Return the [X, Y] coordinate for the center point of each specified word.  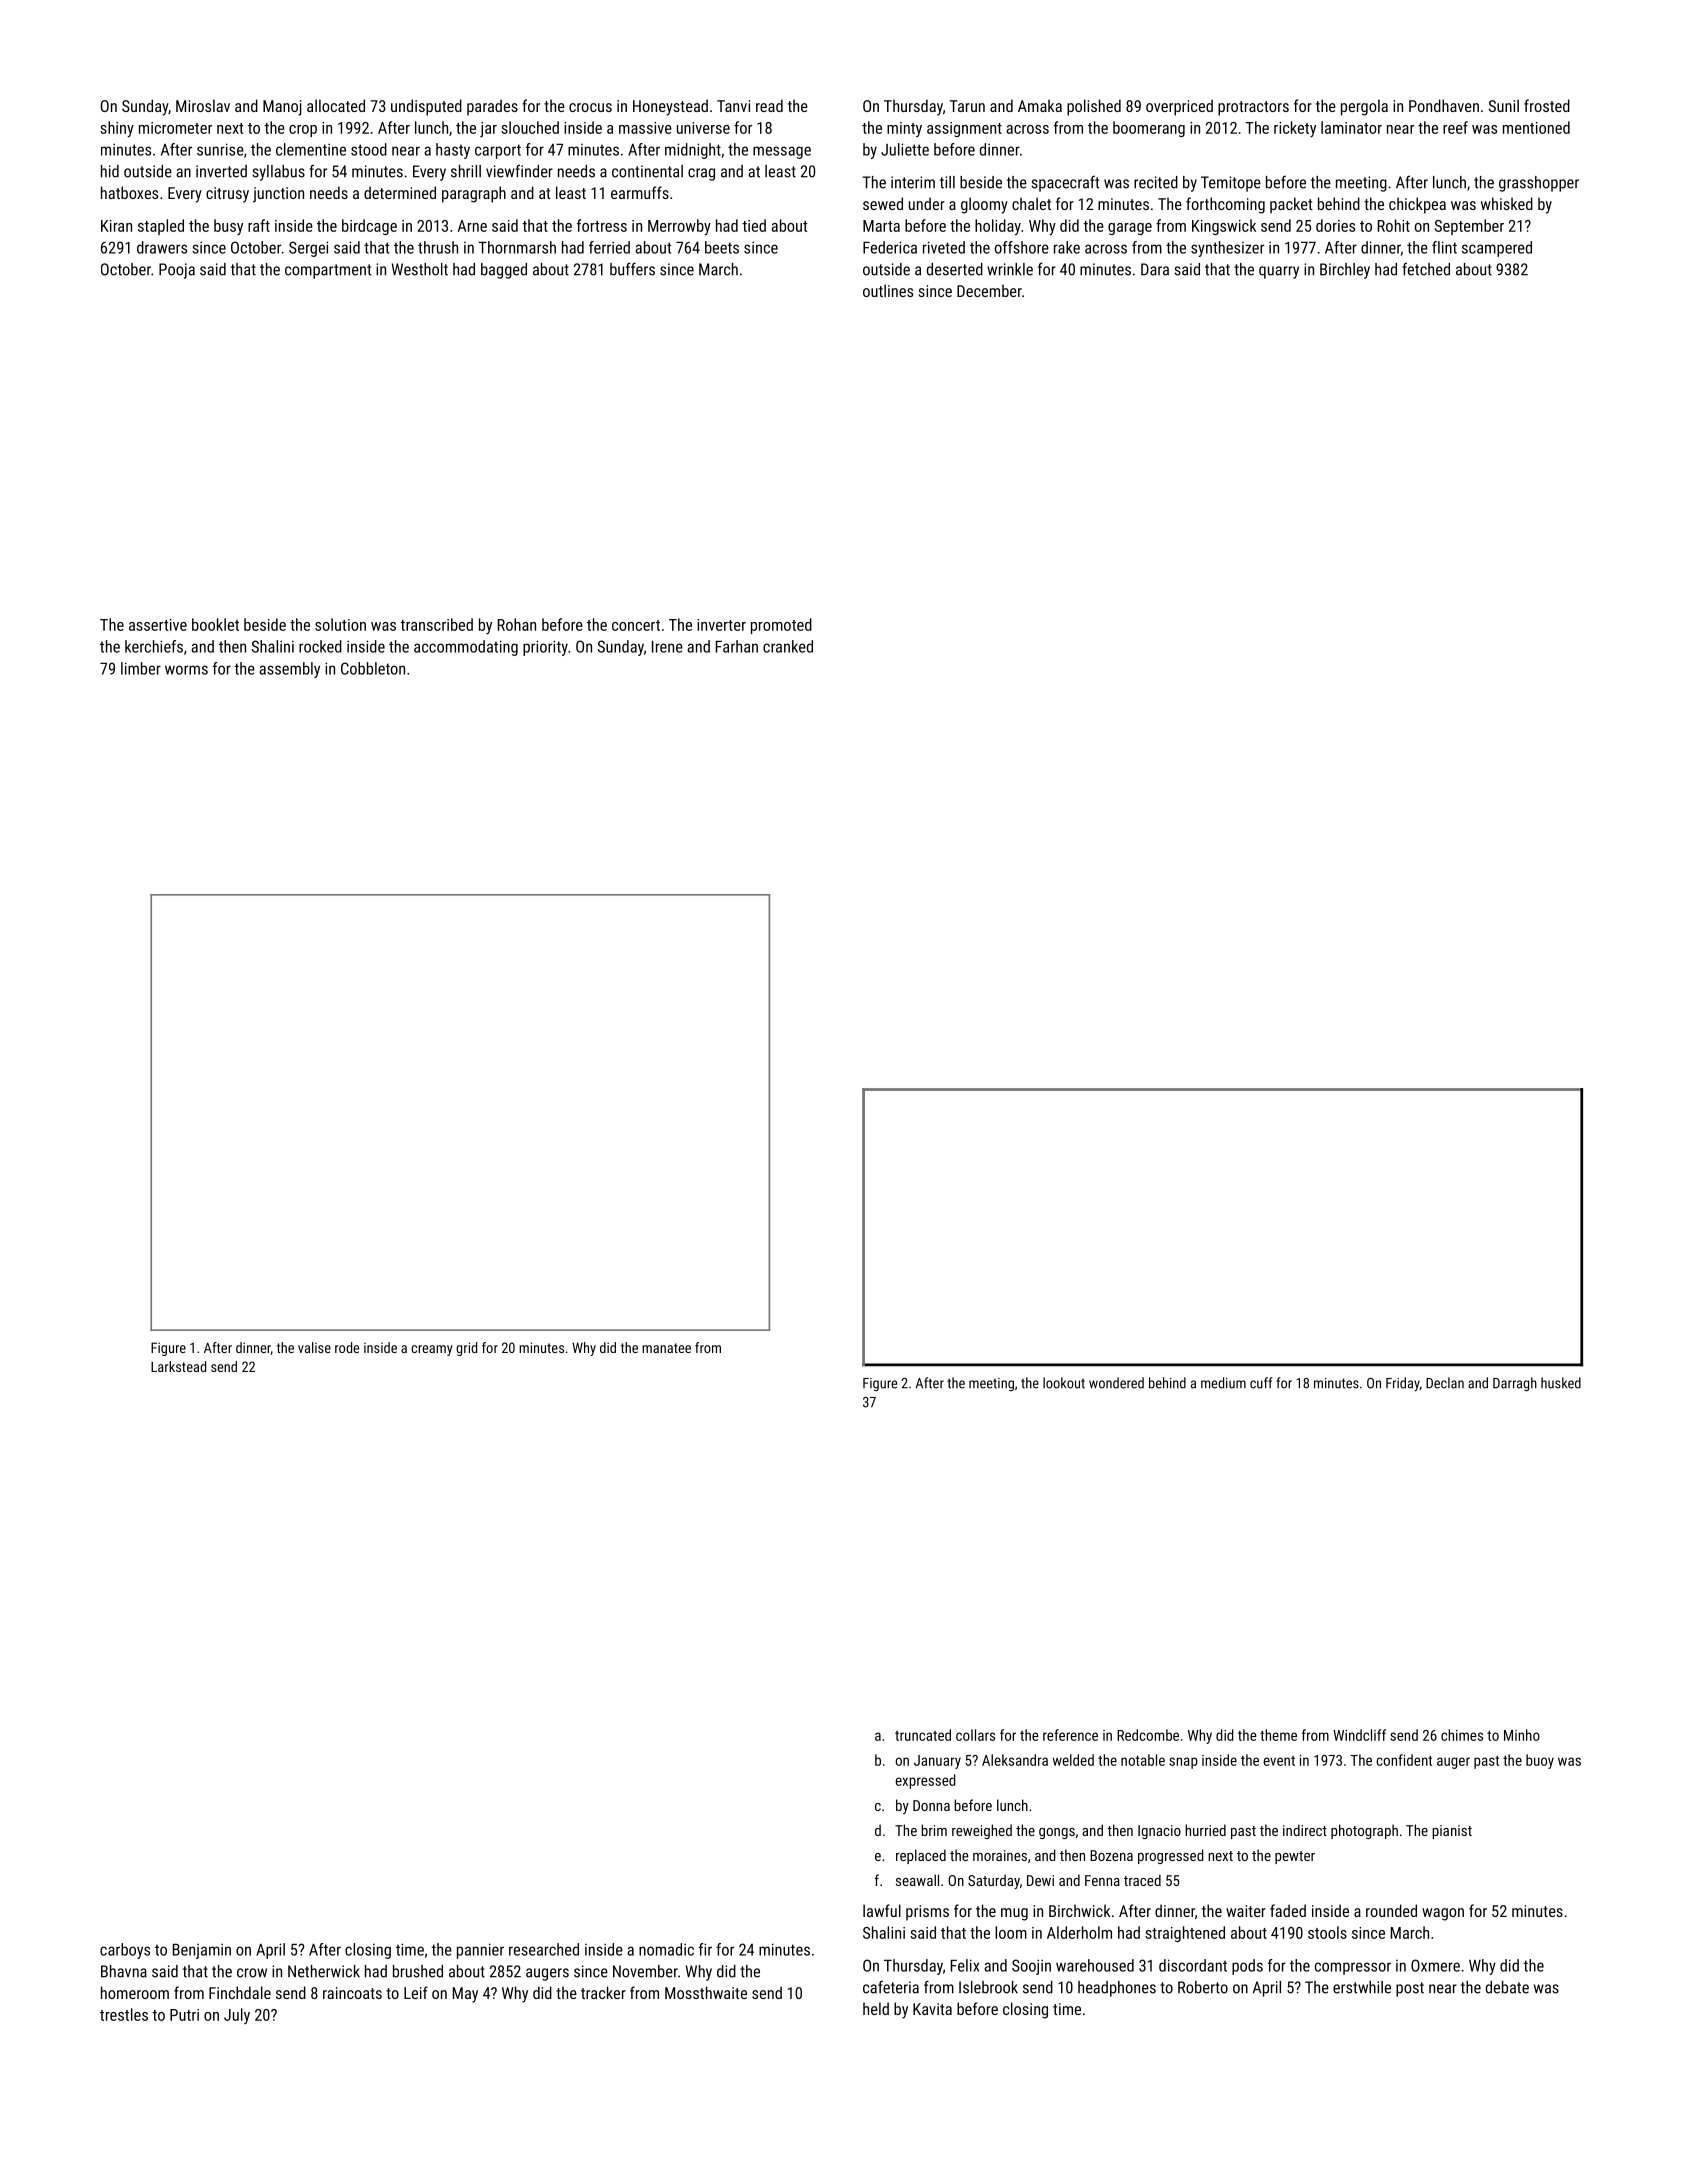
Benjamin [202, 1951]
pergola [1364, 107]
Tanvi [733, 106]
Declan [1445, 1383]
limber [141, 668]
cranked [788, 646]
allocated [336, 105]
